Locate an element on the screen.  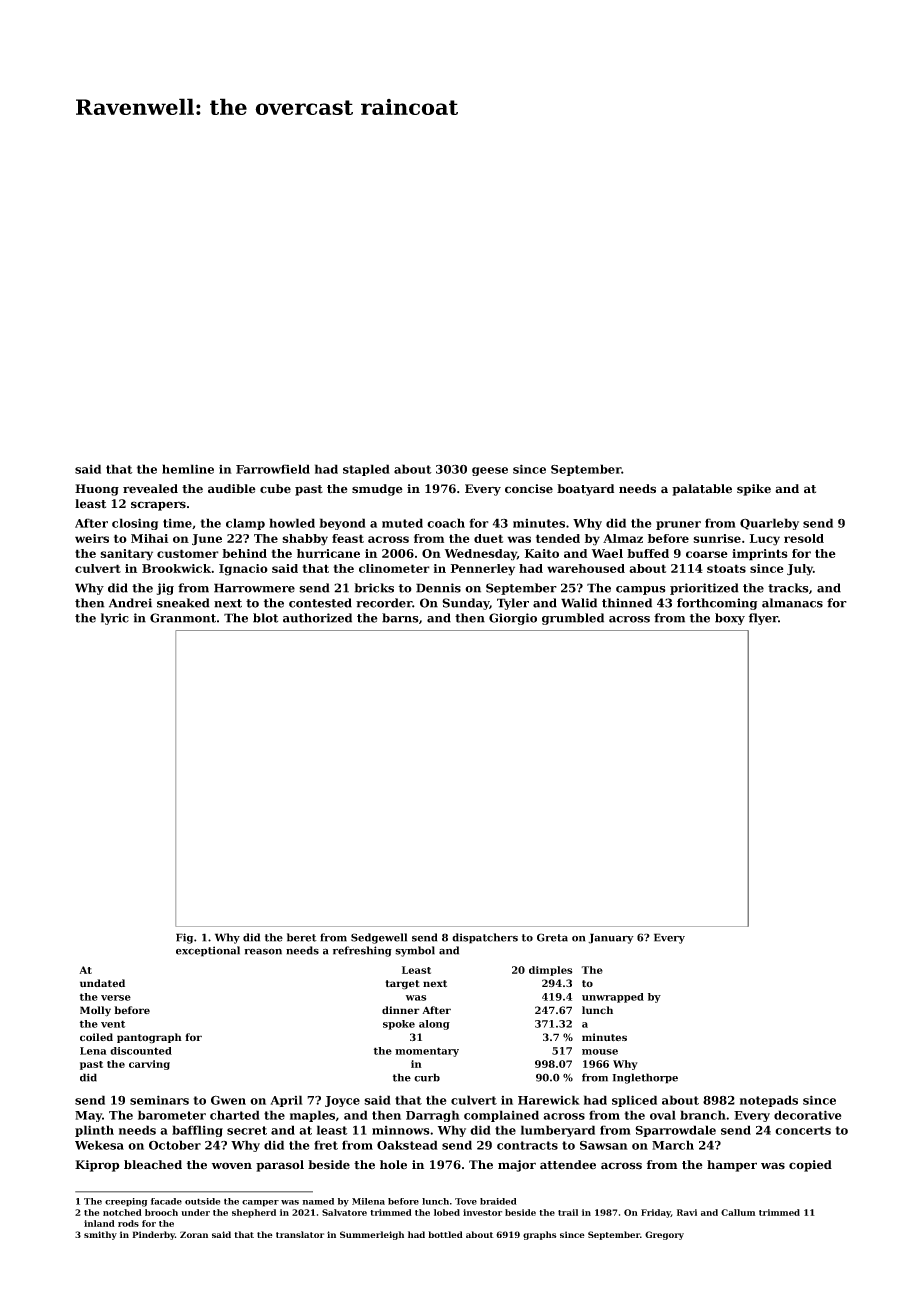
January is located at coordinates (611, 938).
